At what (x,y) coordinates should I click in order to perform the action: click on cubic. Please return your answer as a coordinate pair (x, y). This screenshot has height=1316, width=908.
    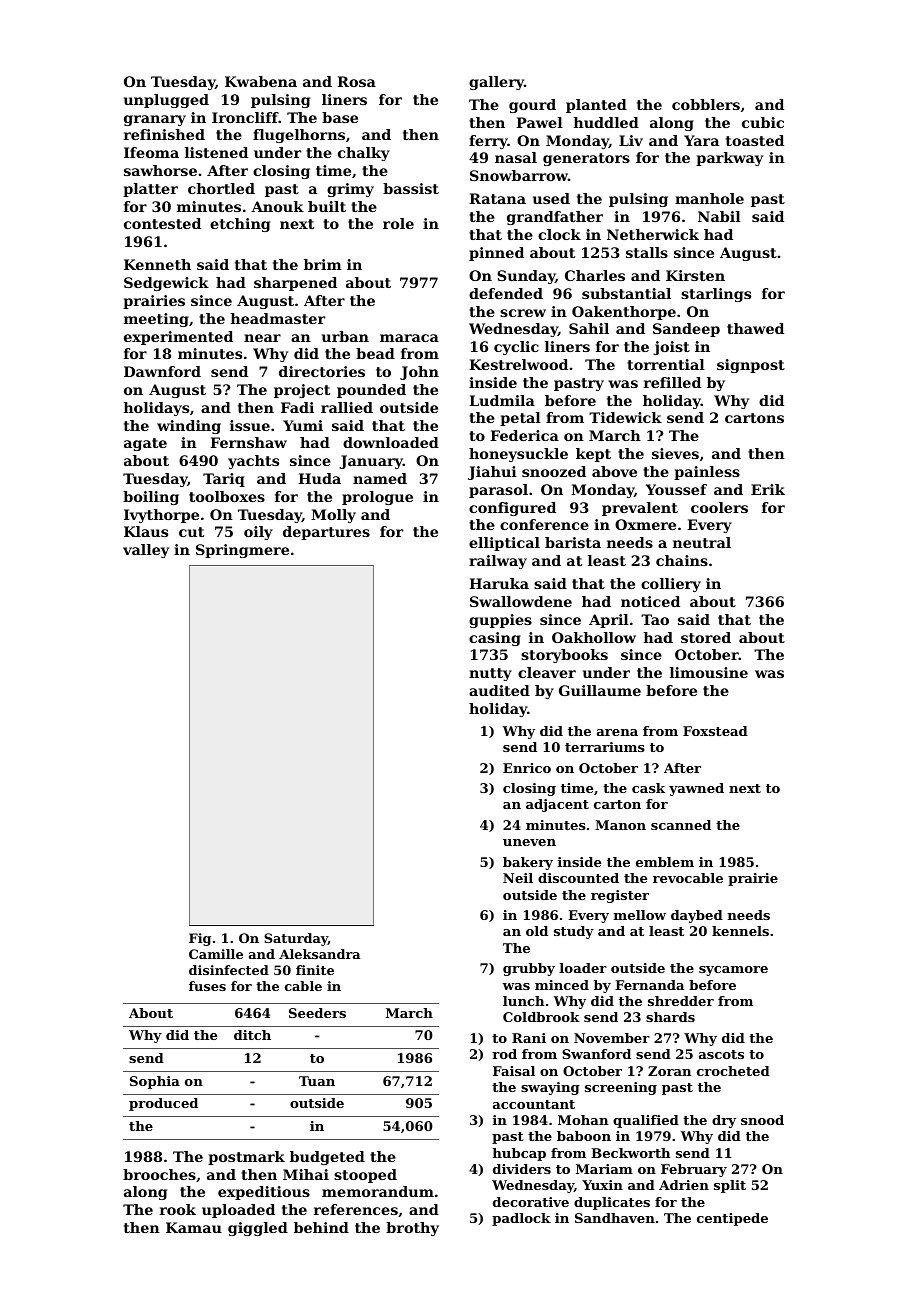
    Looking at the image, I should click on (763, 122).
